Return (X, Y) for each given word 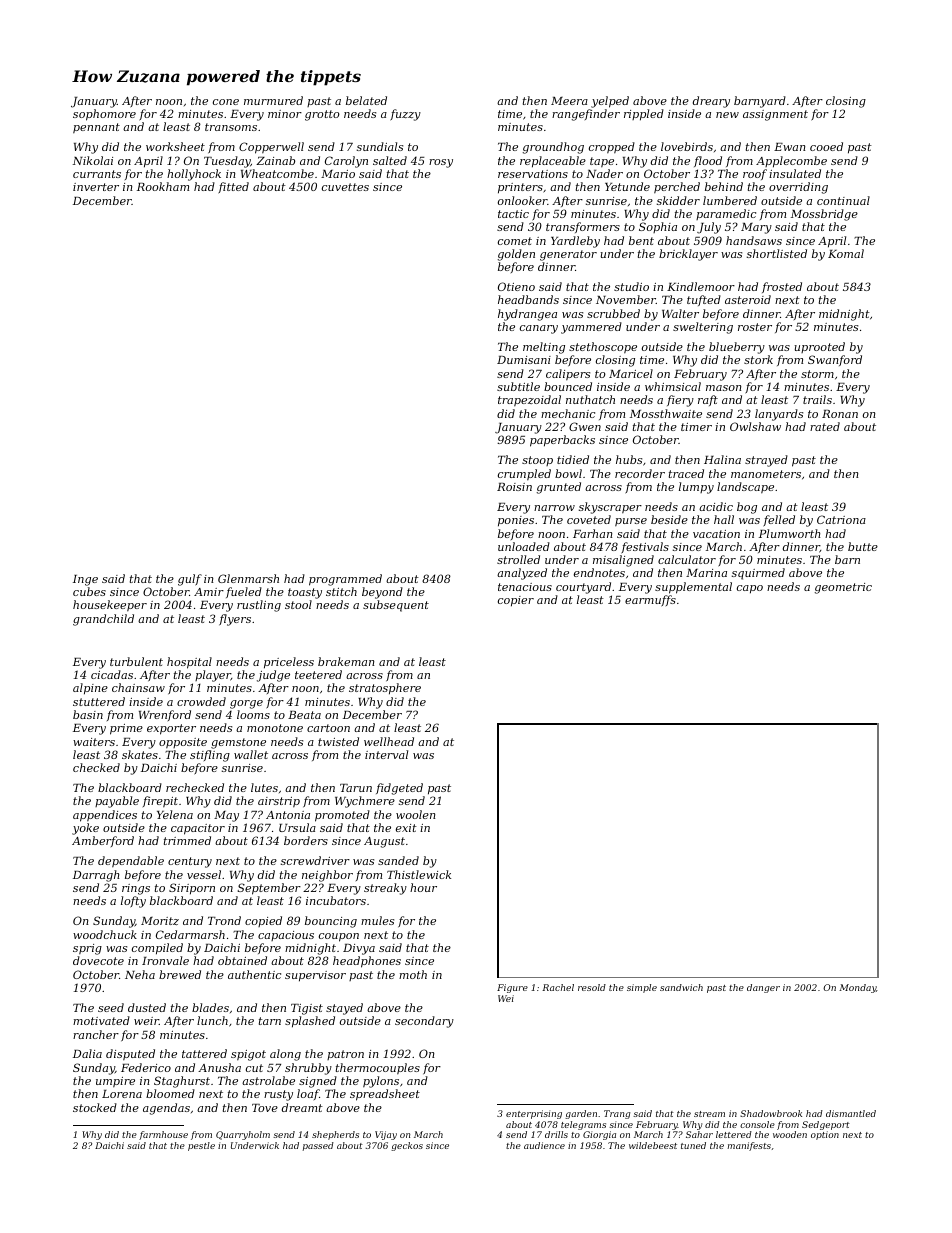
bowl (568, 473)
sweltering (703, 328)
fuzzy (405, 115)
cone (226, 102)
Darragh (96, 876)
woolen (415, 814)
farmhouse (163, 1135)
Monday (857, 988)
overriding (798, 188)
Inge (85, 580)
